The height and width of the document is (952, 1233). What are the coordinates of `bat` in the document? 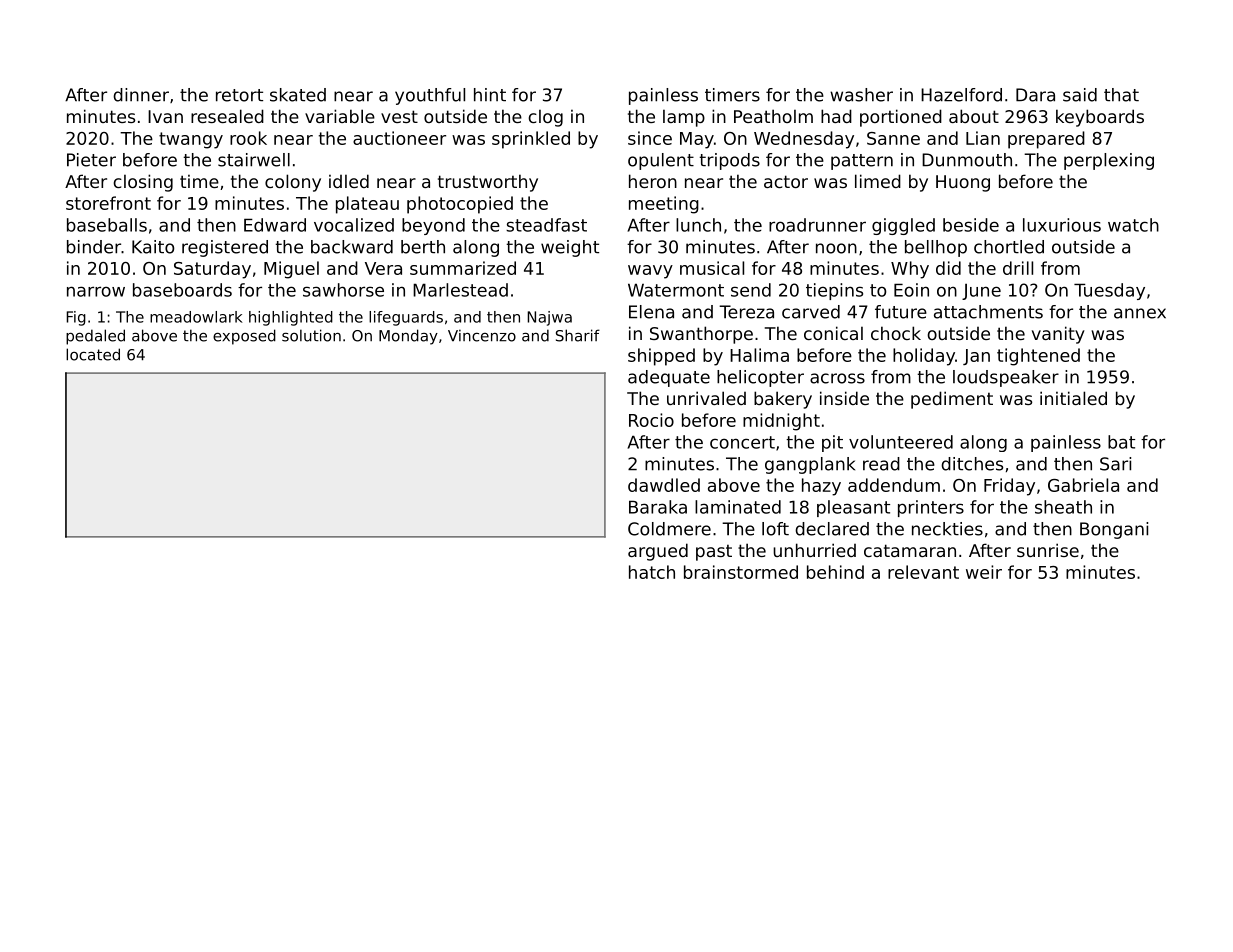 It's located at (1121, 442).
